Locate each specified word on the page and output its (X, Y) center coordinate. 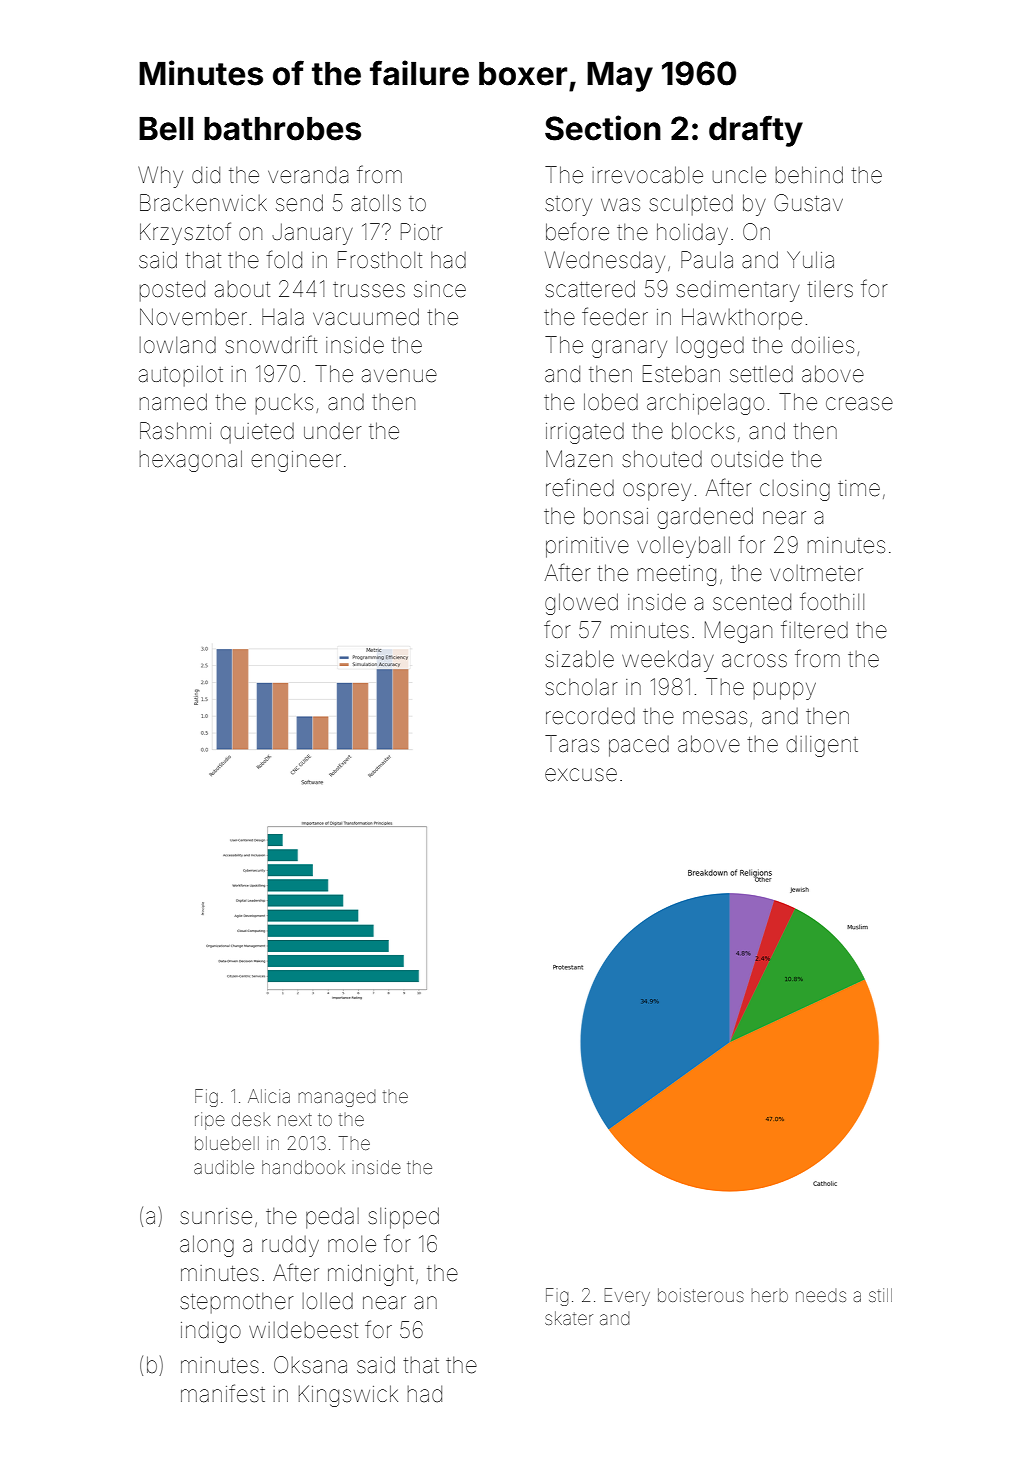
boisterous (701, 1295)
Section (603, 128)
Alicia (269, 1096)
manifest (223, 1393)
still (880, 1295)
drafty (756, 131)
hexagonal (191, 461)
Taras (572, 744)
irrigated (585, 433)
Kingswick (348, 1396)
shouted (662, 459)
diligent (822, 746)
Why (160, 177)
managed (337, 1098)
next (295, 1119)
